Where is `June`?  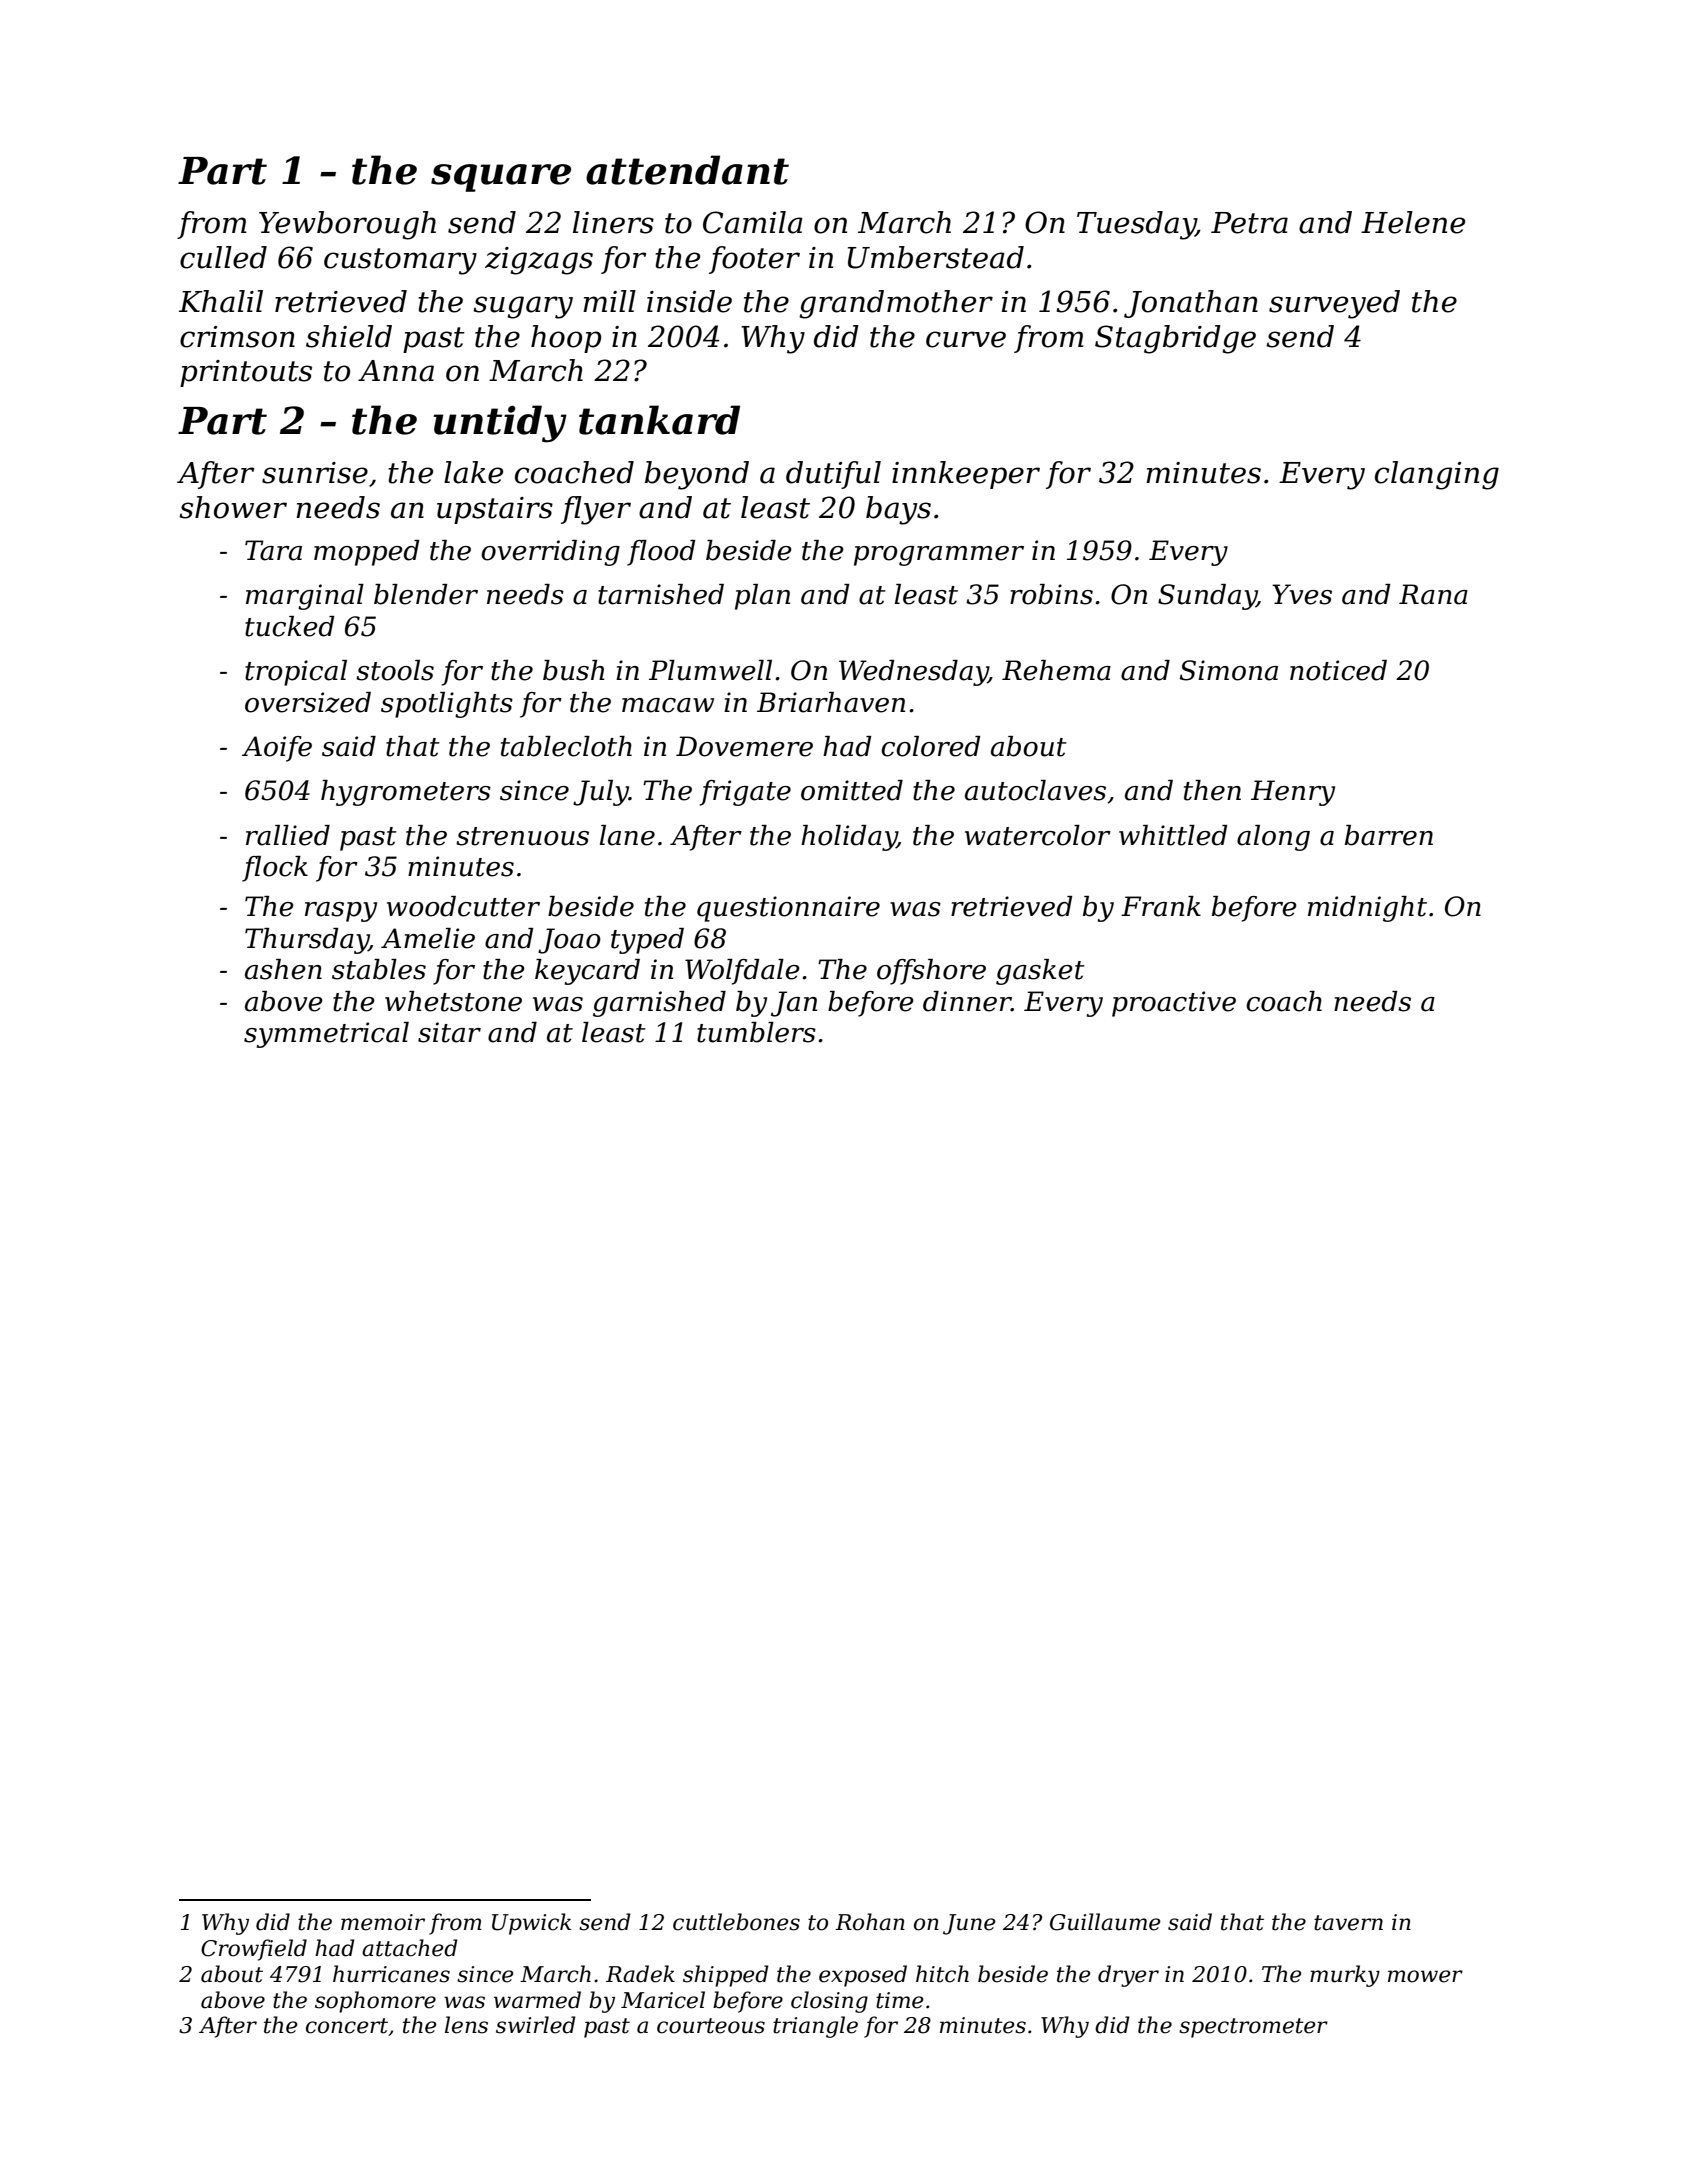 June is located at coordinates (969, 1924).
